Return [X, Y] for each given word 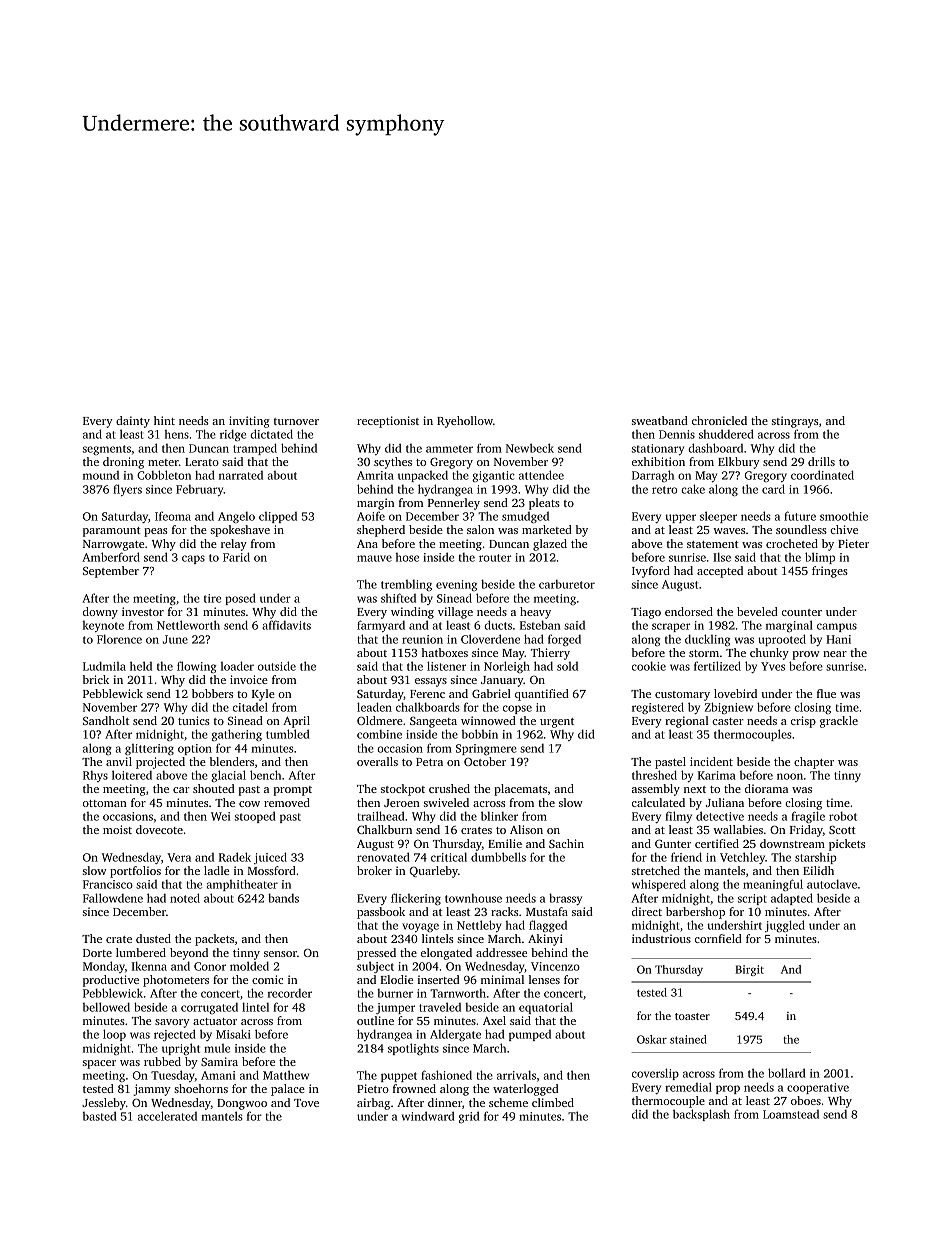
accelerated [167, 1116]
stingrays [795, 422]
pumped [530, 1035]
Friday [806, 831]
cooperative [818, 1088]
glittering [149, 749]
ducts [498, 625]
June [175, 639]
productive [111, 981]
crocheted [792, 543]
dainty [133, 422]
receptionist [388, 422]
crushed [449, 788]
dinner [445, 1102]
